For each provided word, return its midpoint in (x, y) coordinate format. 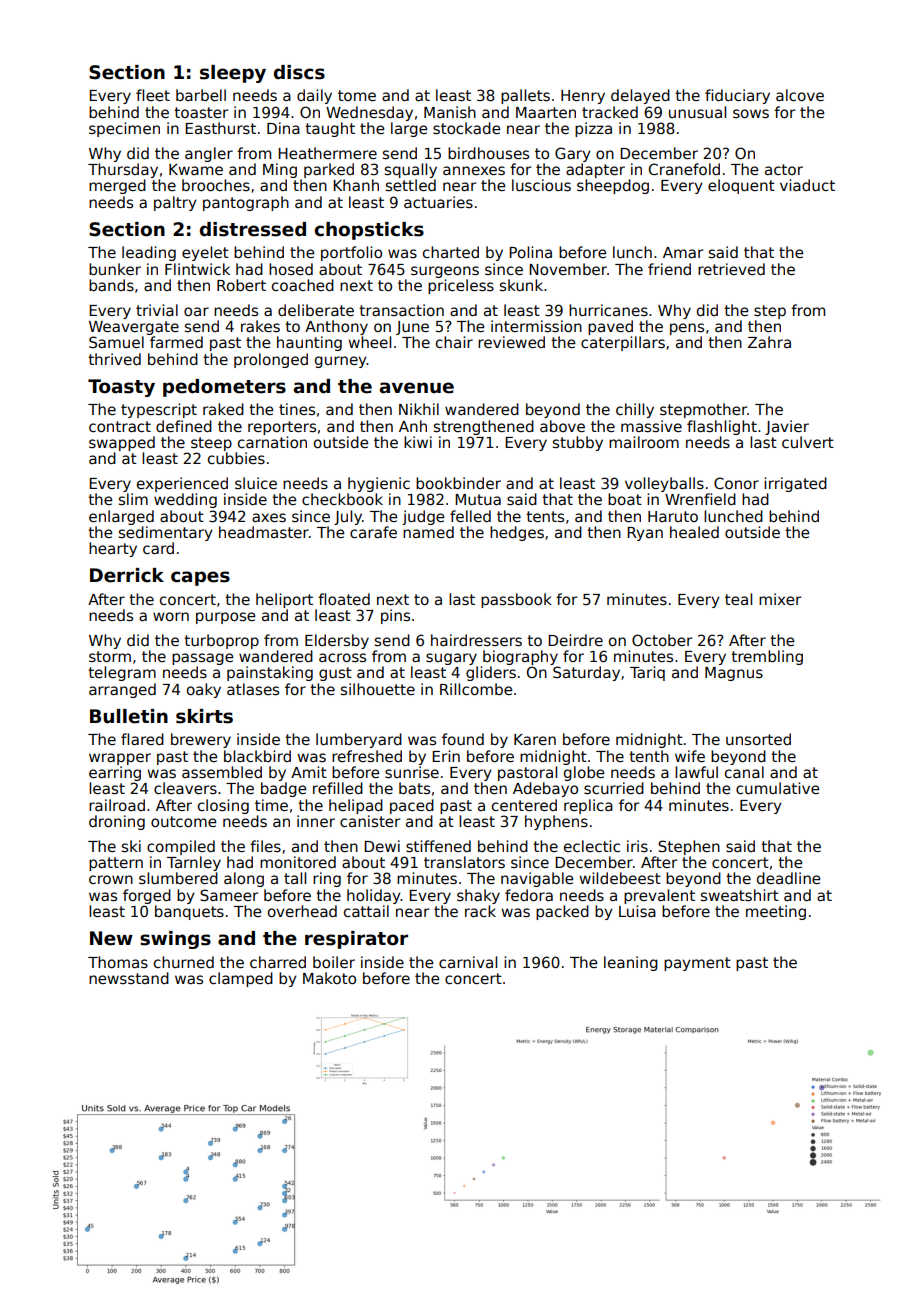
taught (330, 129)
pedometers (224, 388)
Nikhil (419, 409)
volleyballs (664, 484)
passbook (516, 600)
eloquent (741, 186)
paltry (175, 203)
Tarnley (194, 863)
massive (651, 426)
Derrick (127, 575)
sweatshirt (740, 895)
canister (370, 821)
